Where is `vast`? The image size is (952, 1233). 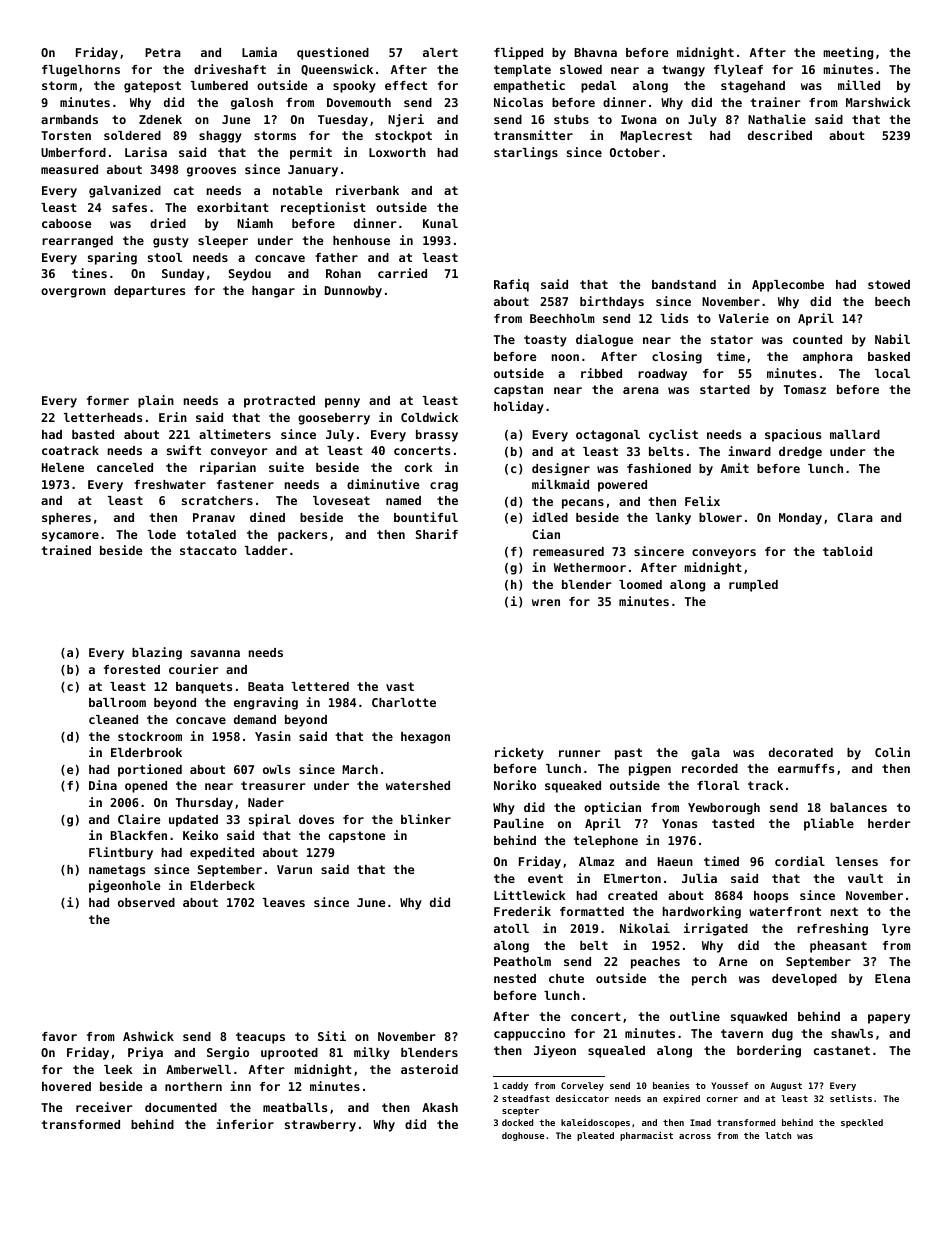 vast is located at coordinates (400, 686).
